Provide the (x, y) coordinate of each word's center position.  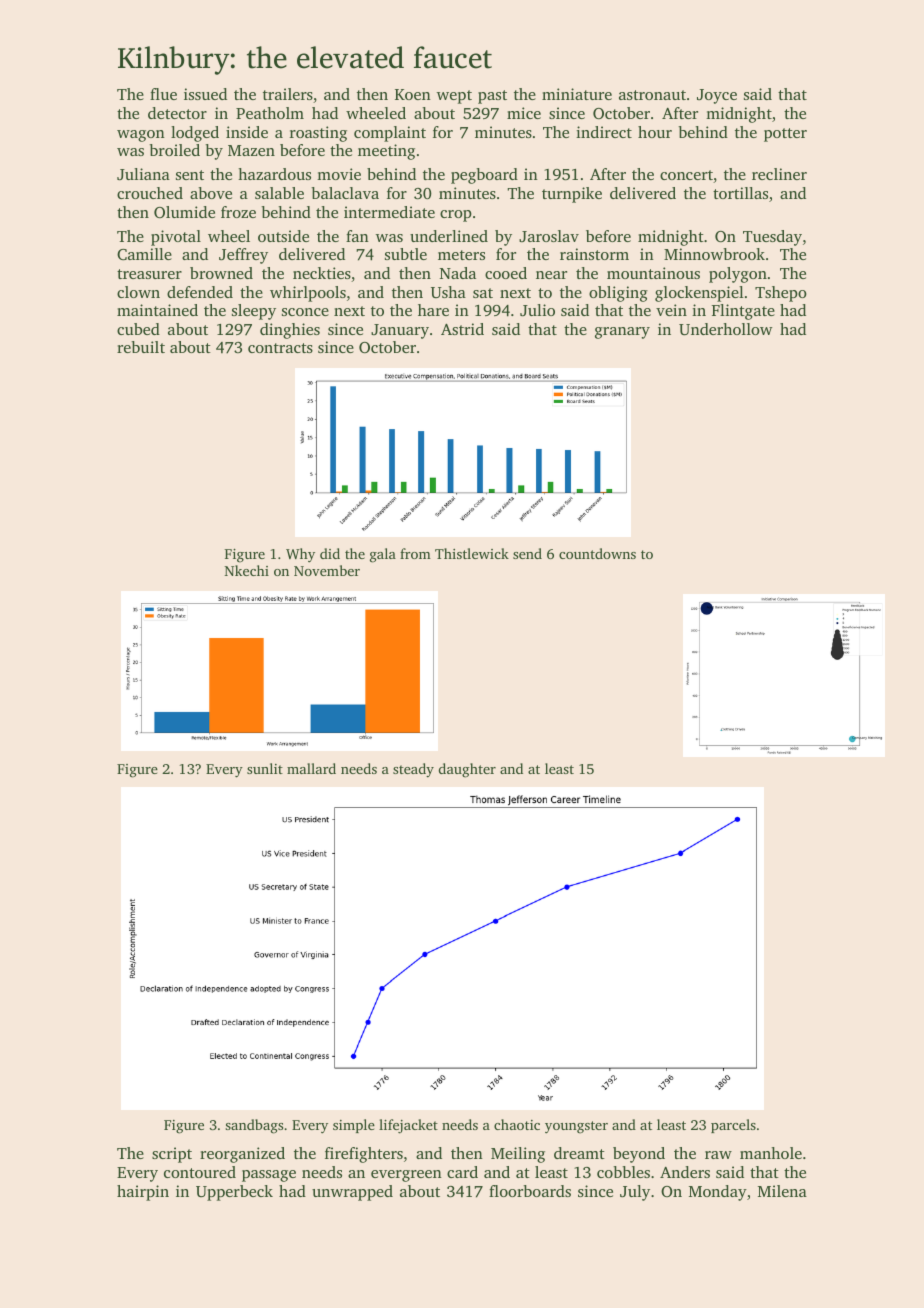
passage (269, 1176)
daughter (467, 770)
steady (413, 770)
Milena (782, 1191)
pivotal (176, 238)
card (462, 1172)
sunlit (265, 768)
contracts (280, 348)
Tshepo (781, 294)
